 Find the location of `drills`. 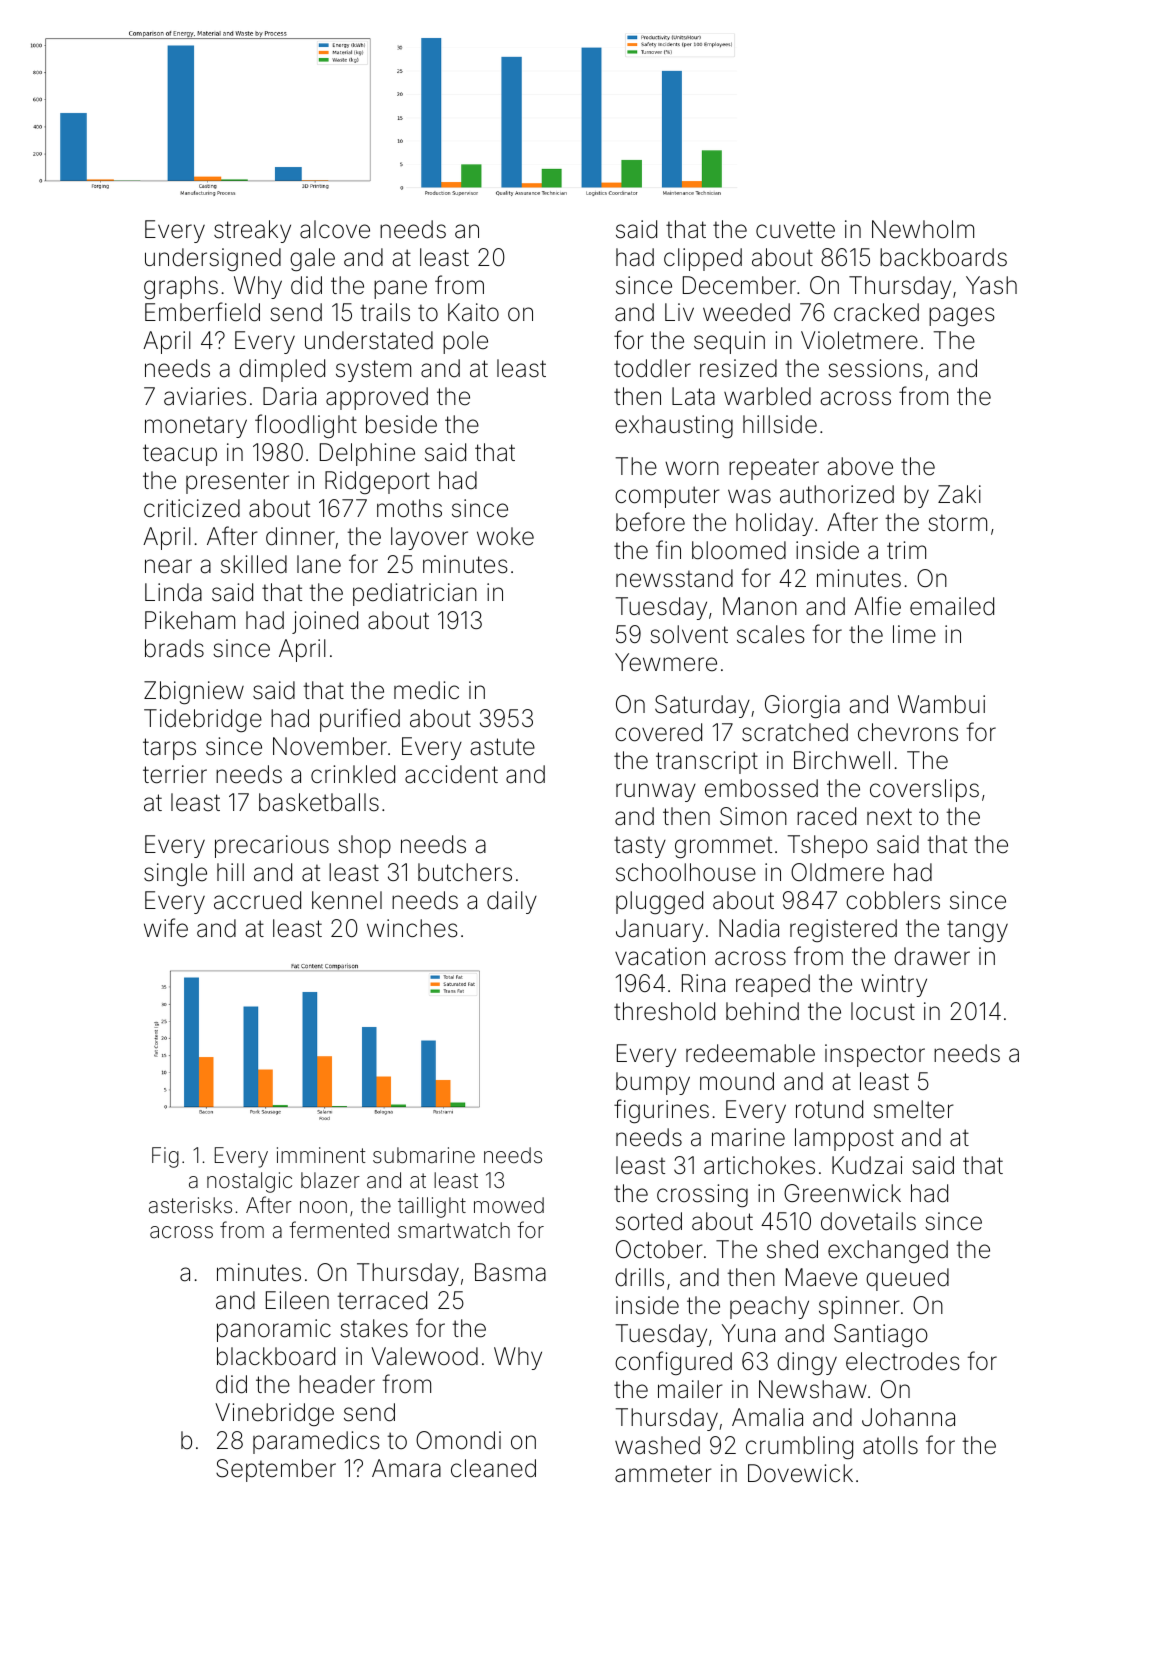

drills is located at coordinates (639, 1277).
